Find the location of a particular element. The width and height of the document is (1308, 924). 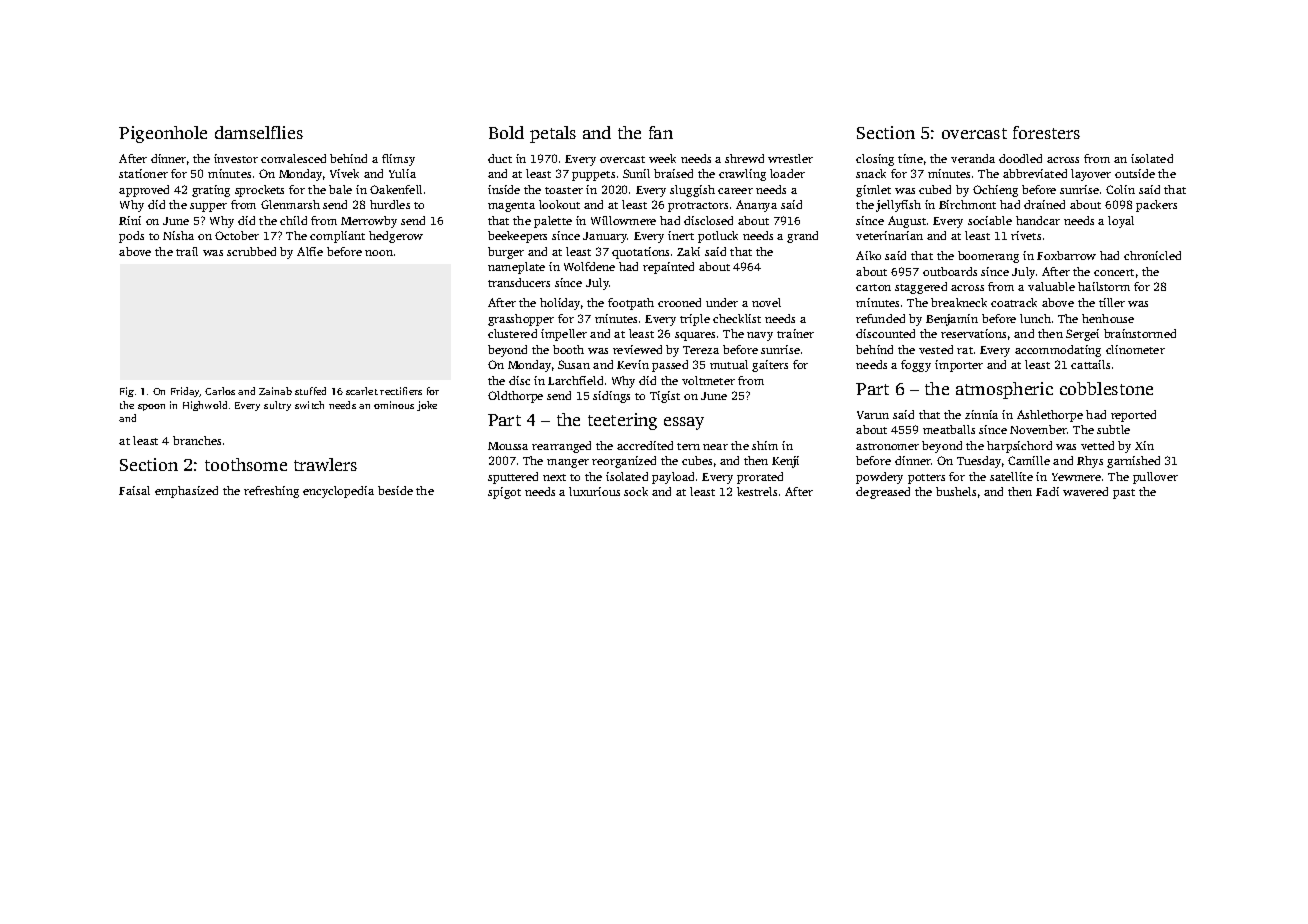

foresters is located at coordinates (1046, 132).
